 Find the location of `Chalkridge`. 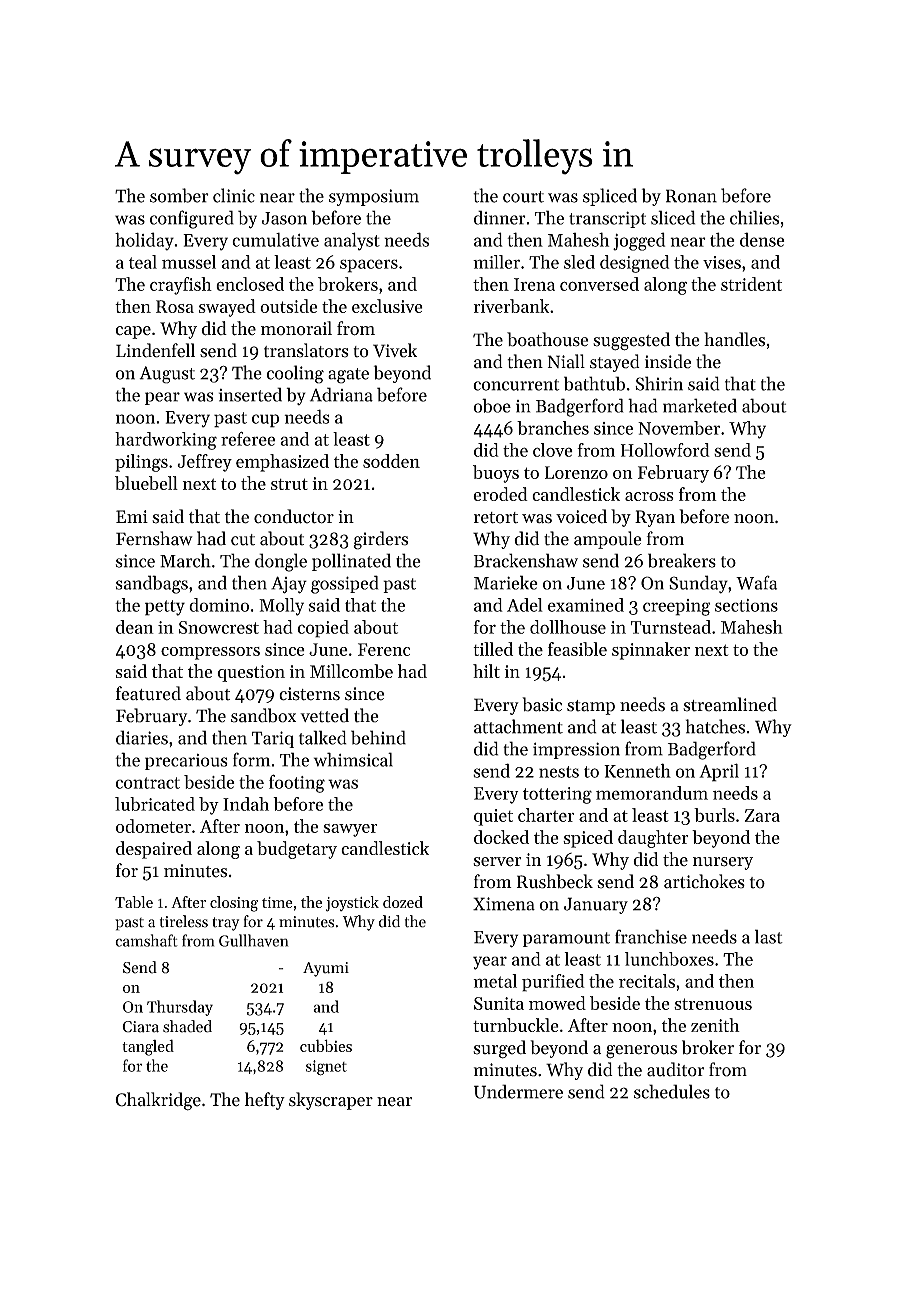

Chalkridge is located at coordinates (158, 1101).
